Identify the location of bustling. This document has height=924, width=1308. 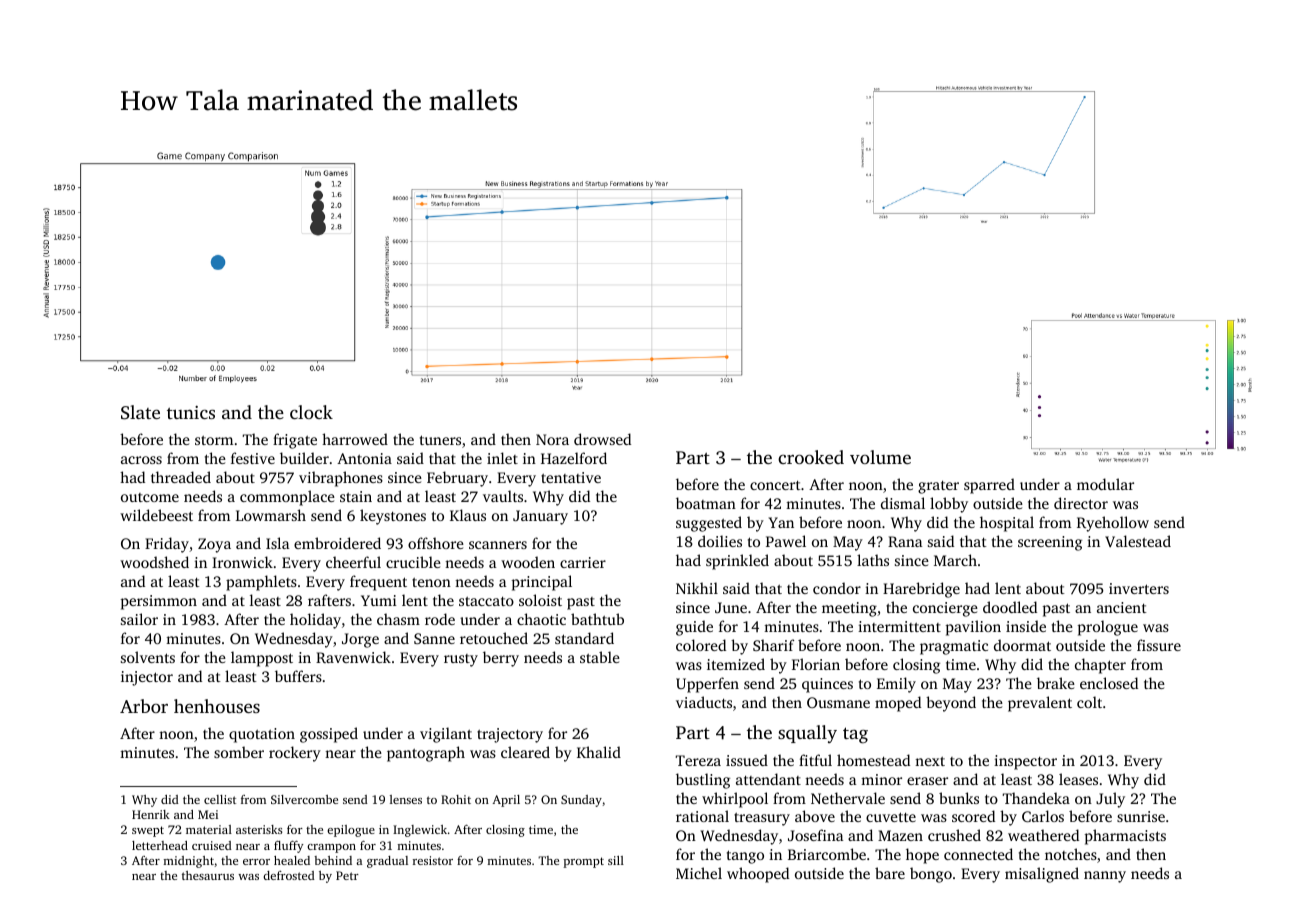
(703, 781).
